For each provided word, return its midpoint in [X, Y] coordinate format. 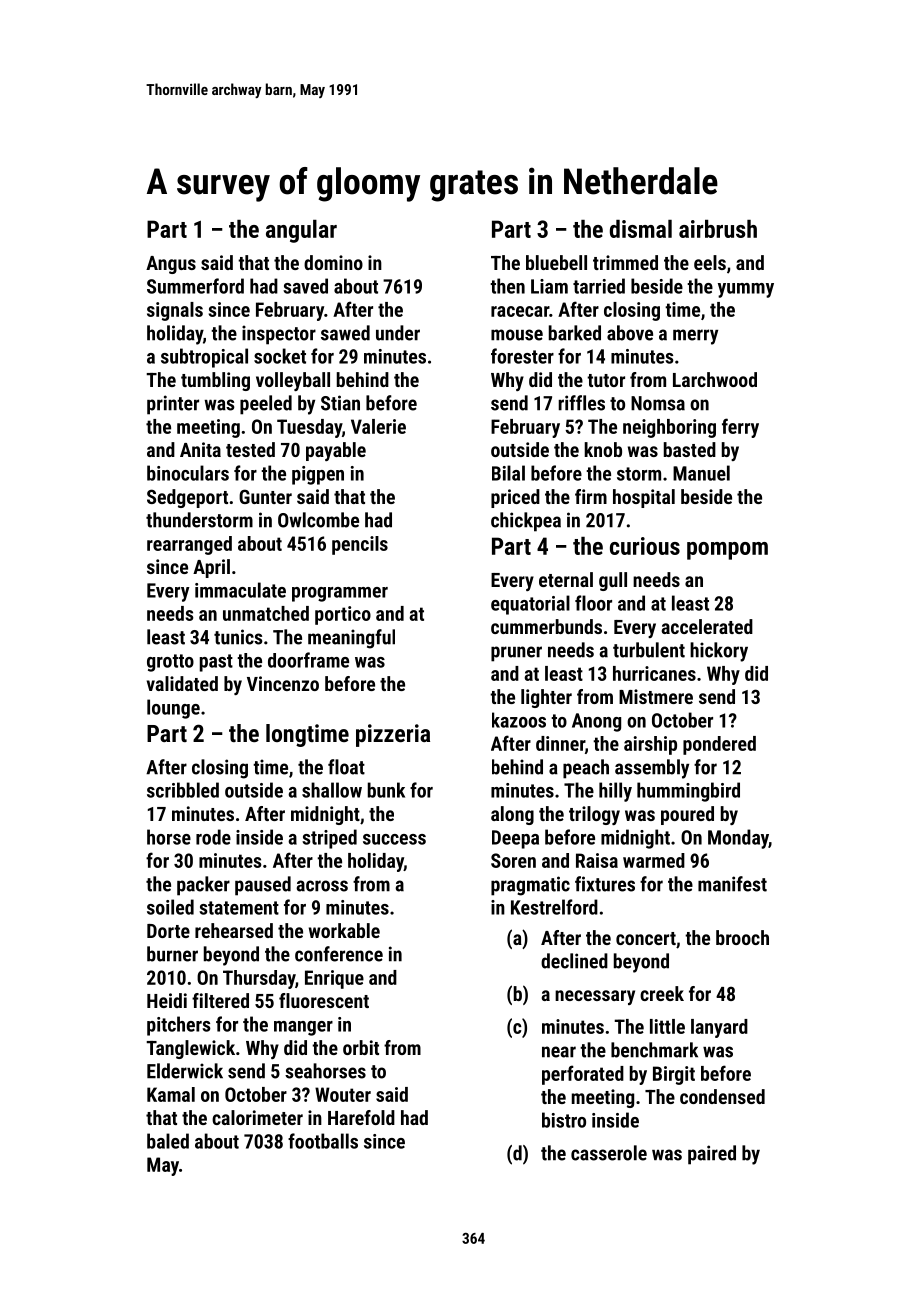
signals [175, 311]
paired [712, 1155]
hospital [644, 498]
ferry [740, 428]
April [211, 568]
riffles [581, 403]
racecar [520, 311]
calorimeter [257, 1117]
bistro [564, 1120]
